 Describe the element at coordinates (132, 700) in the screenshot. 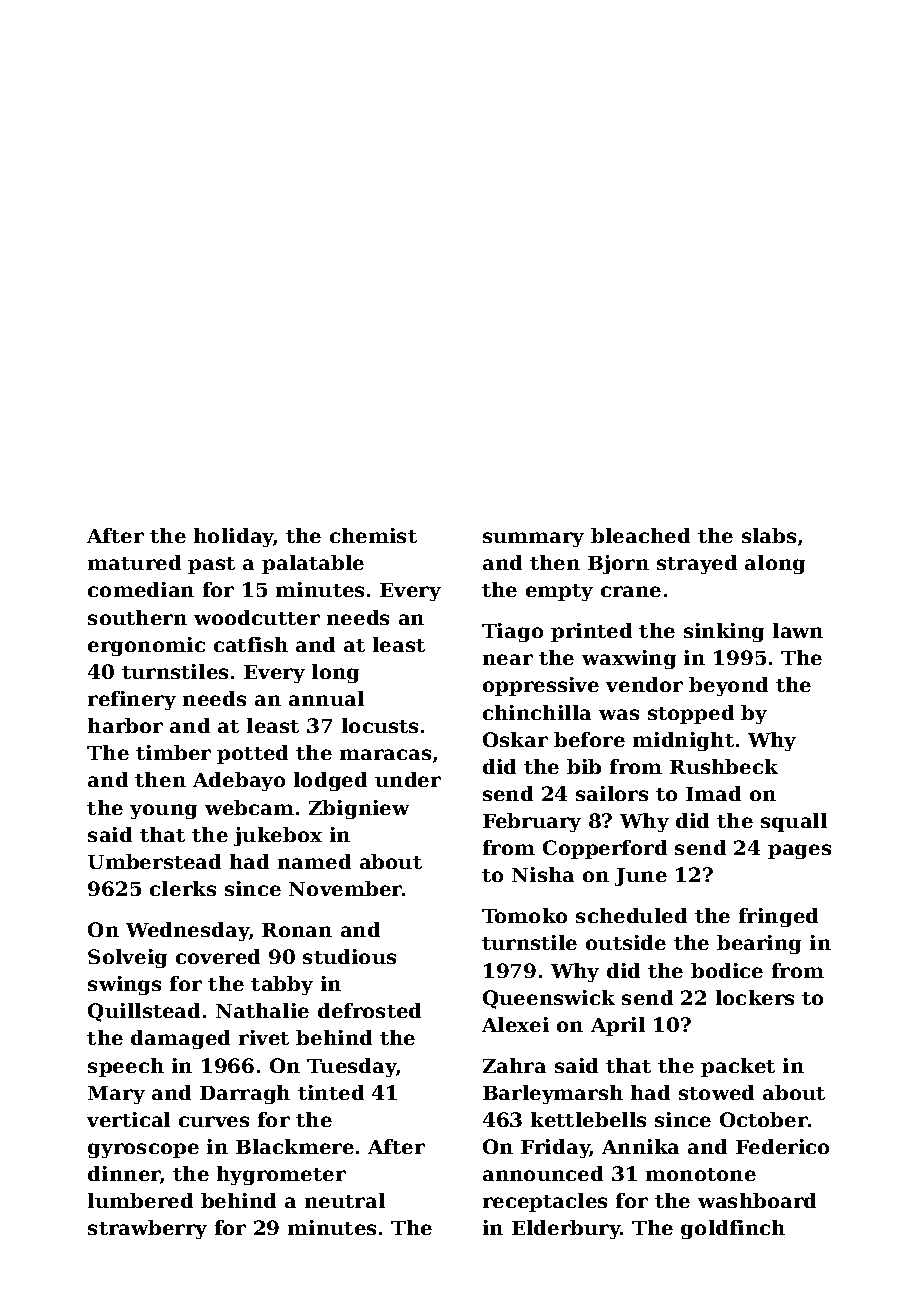

I see `refinery` at that location.
